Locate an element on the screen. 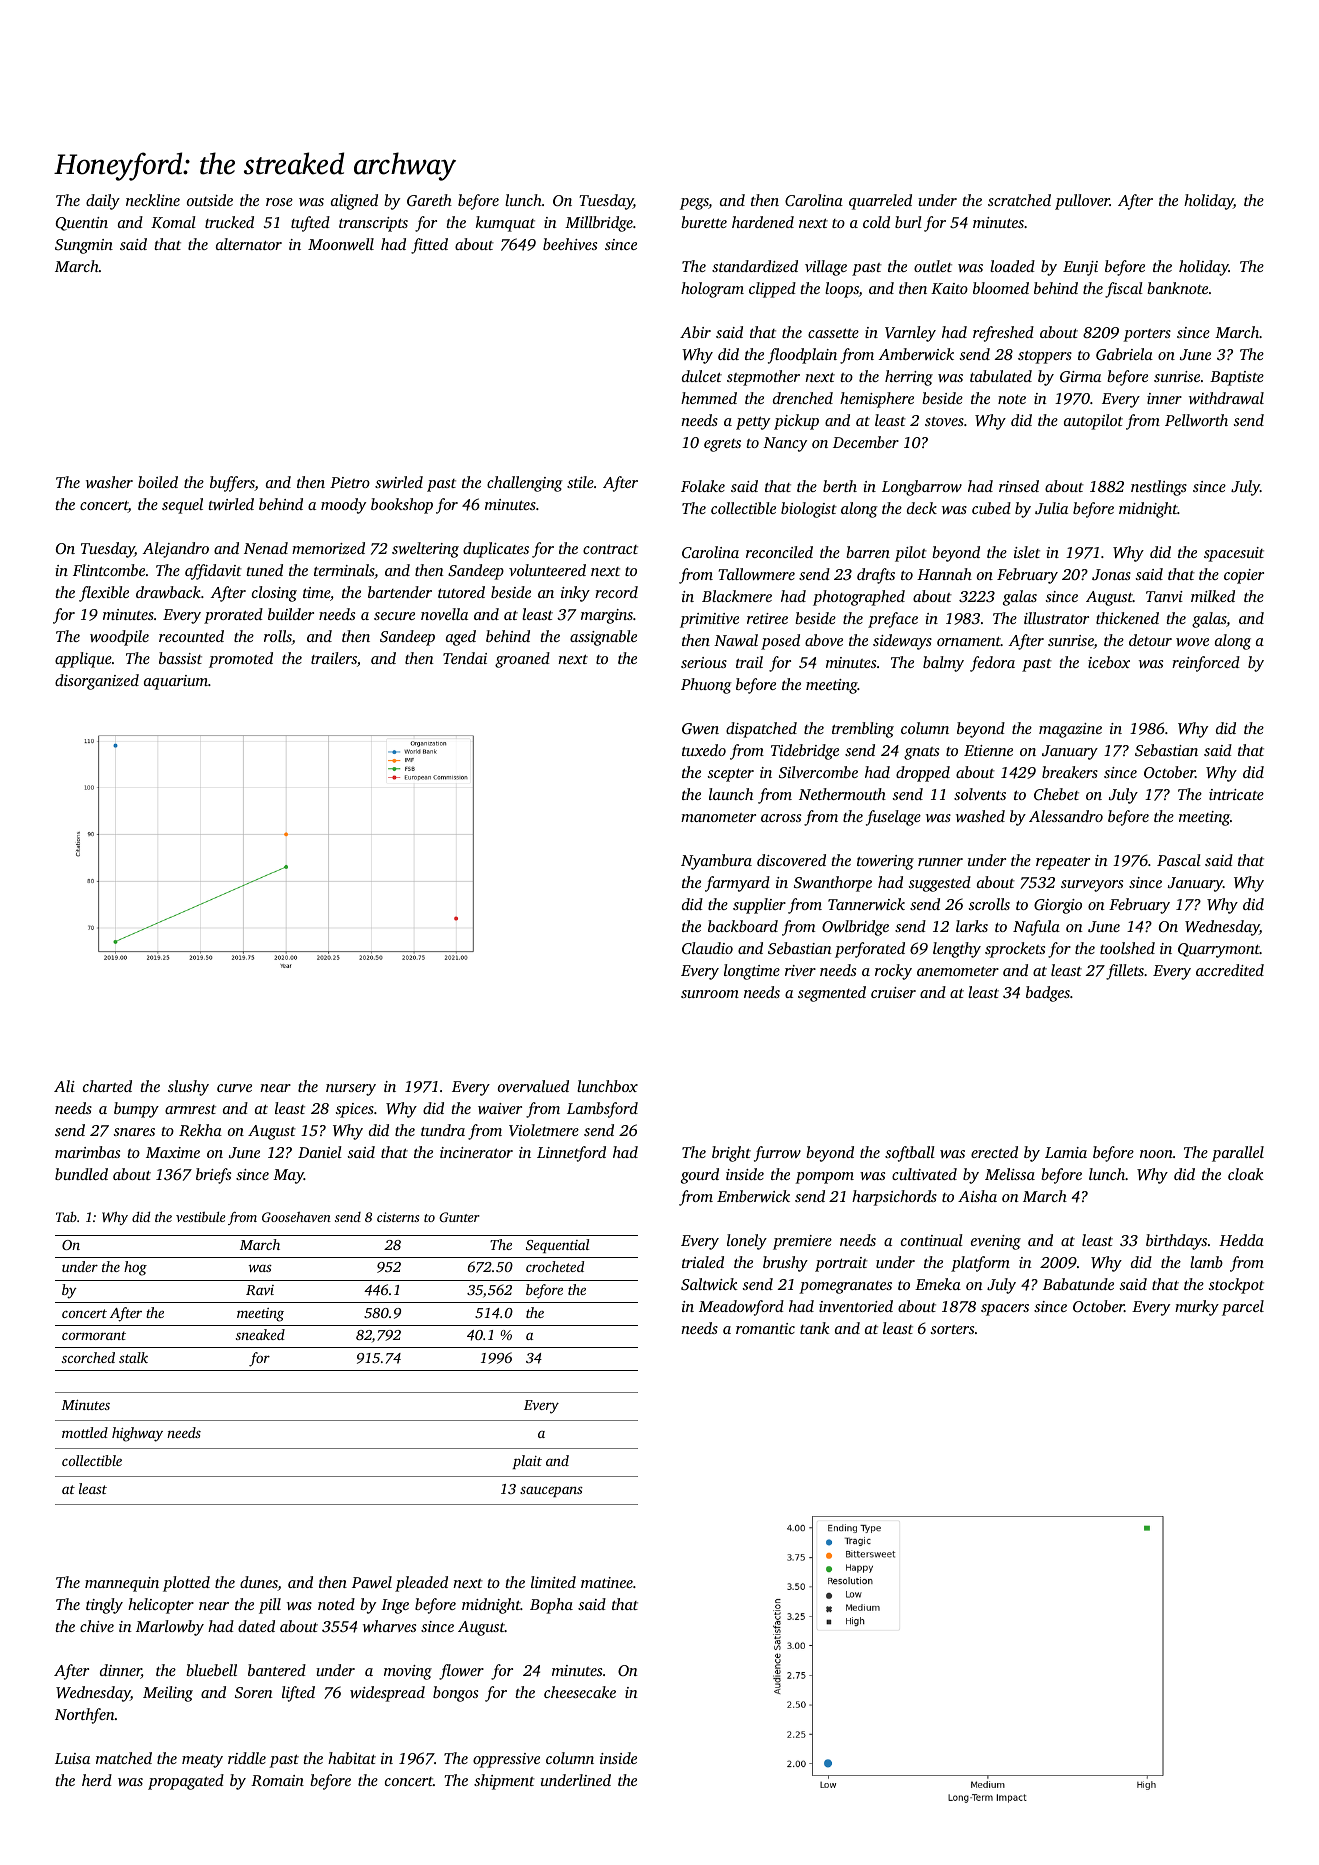 This screenshot has width=1319, height=1865. charted is located at coordinates (107, 1086).
